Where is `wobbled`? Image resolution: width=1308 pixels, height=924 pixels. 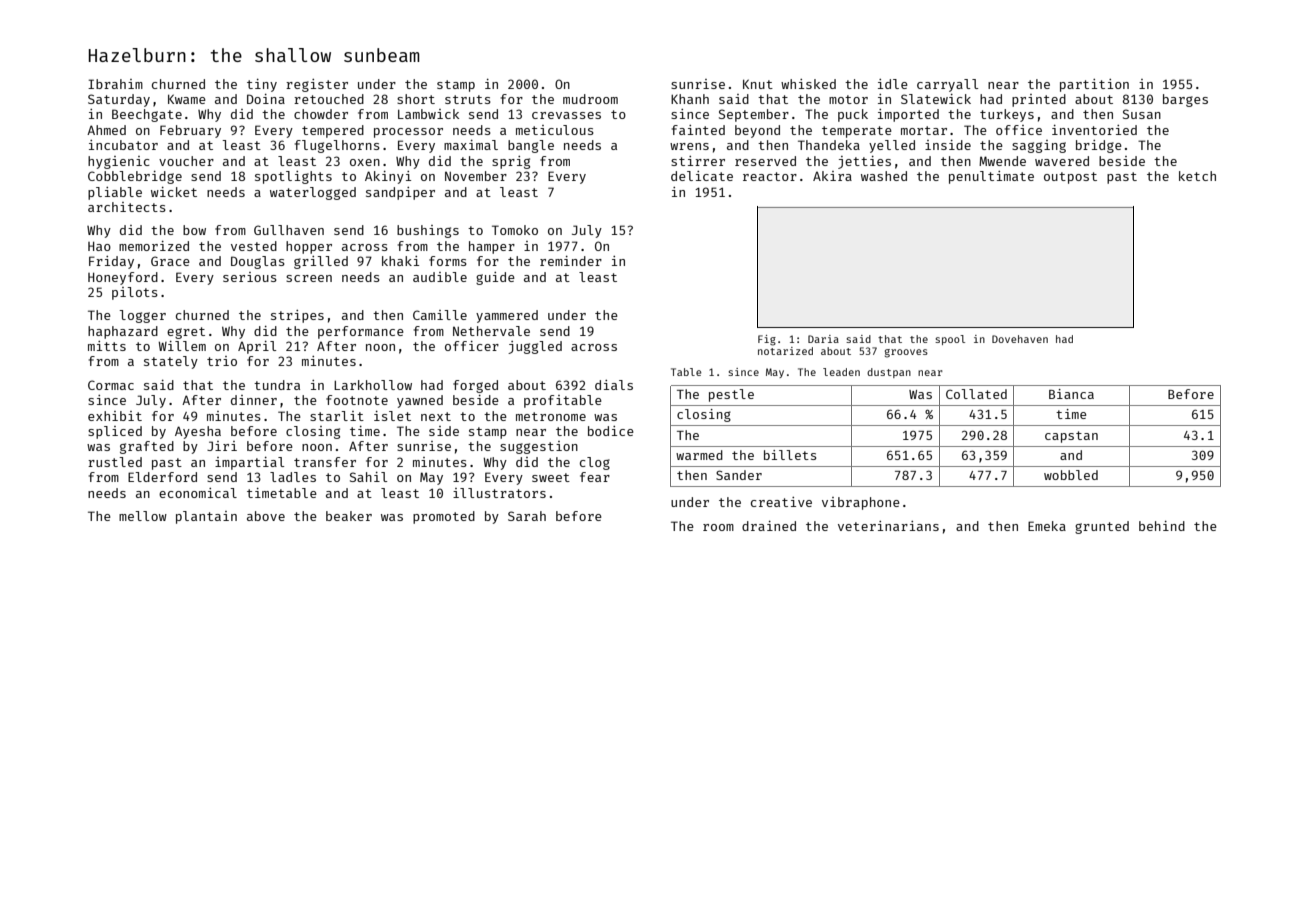 wobbled is located at coordinates (1071, 475).
